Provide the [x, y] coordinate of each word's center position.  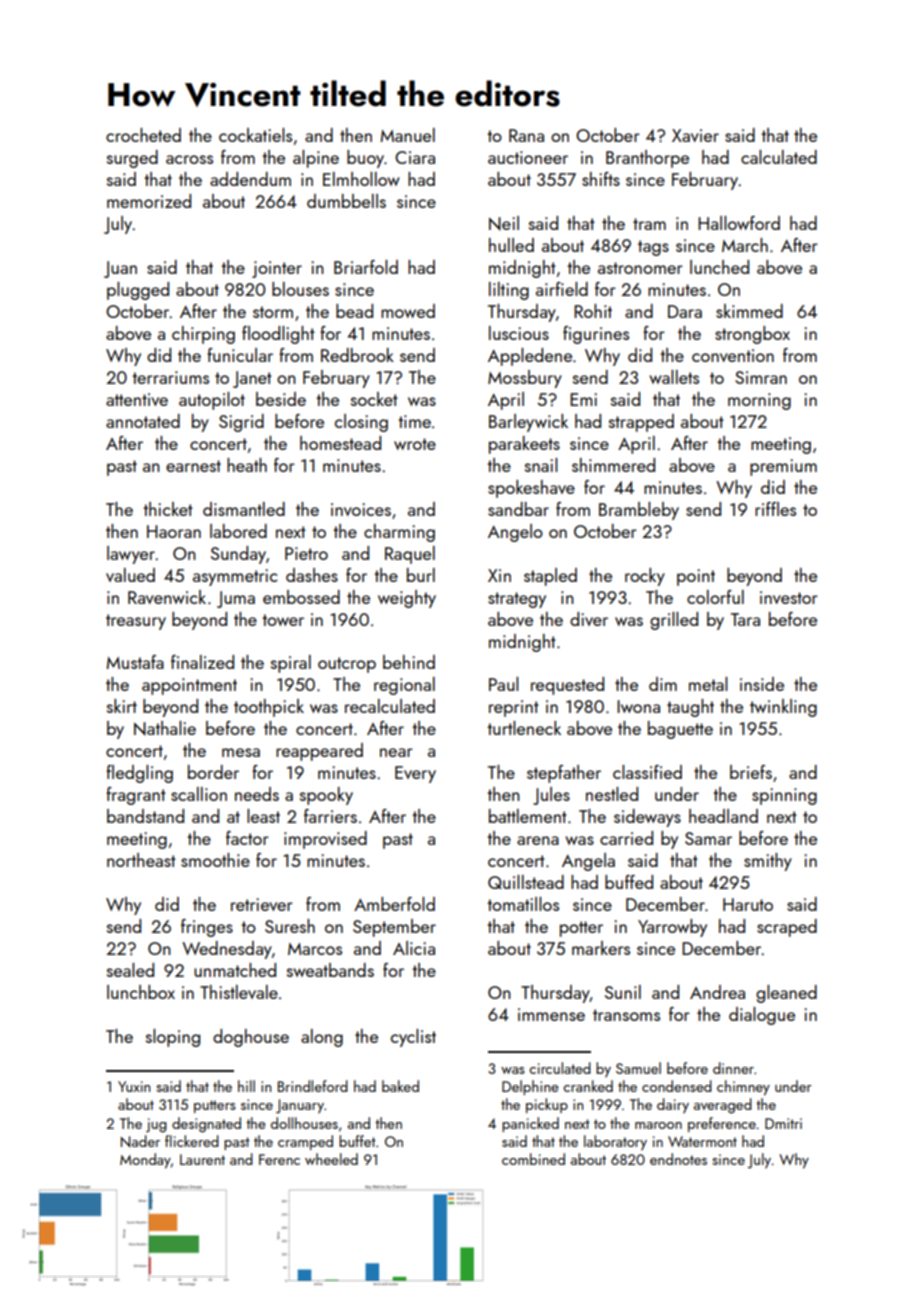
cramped [305, 1142]
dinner [733, 1068]
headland [723, 816]
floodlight [278, 335]
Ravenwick [167, 597]
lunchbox [141, 992]
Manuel [407, 135]
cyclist [413, 1038]
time [414, 421]
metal [708, 684]
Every [415, 774]
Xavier [695, 135]
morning [759, 401]
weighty [407, 599]
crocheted [143, 135]
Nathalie [165, 728]
